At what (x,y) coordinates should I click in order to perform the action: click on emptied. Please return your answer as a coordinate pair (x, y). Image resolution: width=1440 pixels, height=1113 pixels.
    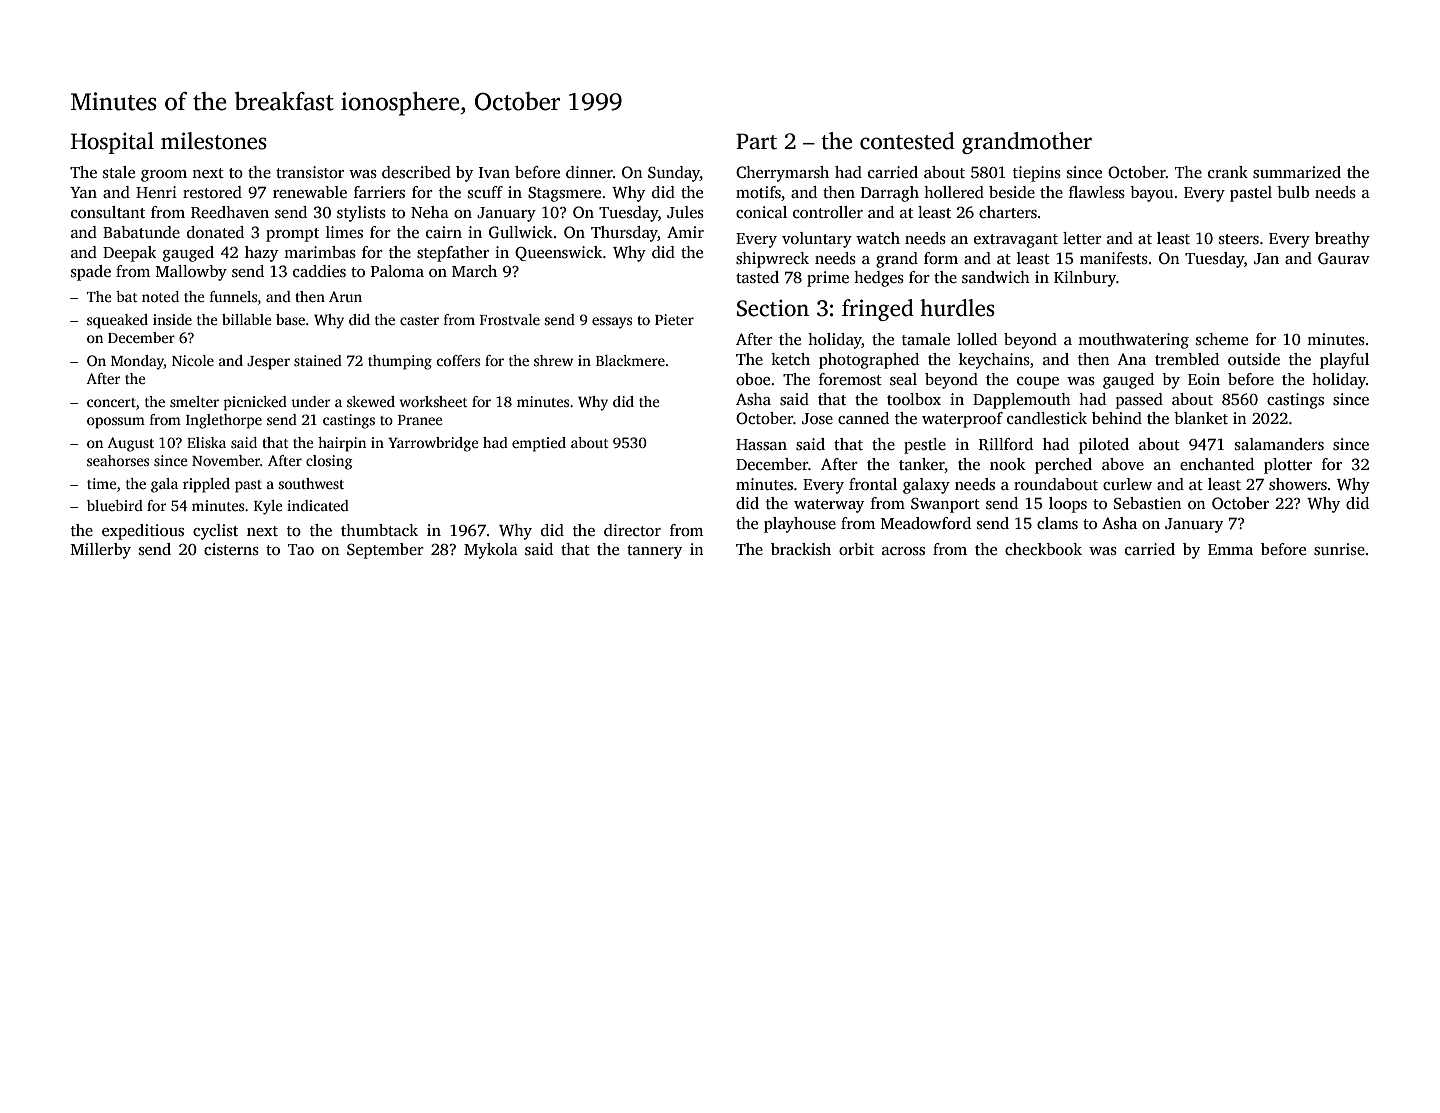
    Looking at the image, I should click on (539, 444).
